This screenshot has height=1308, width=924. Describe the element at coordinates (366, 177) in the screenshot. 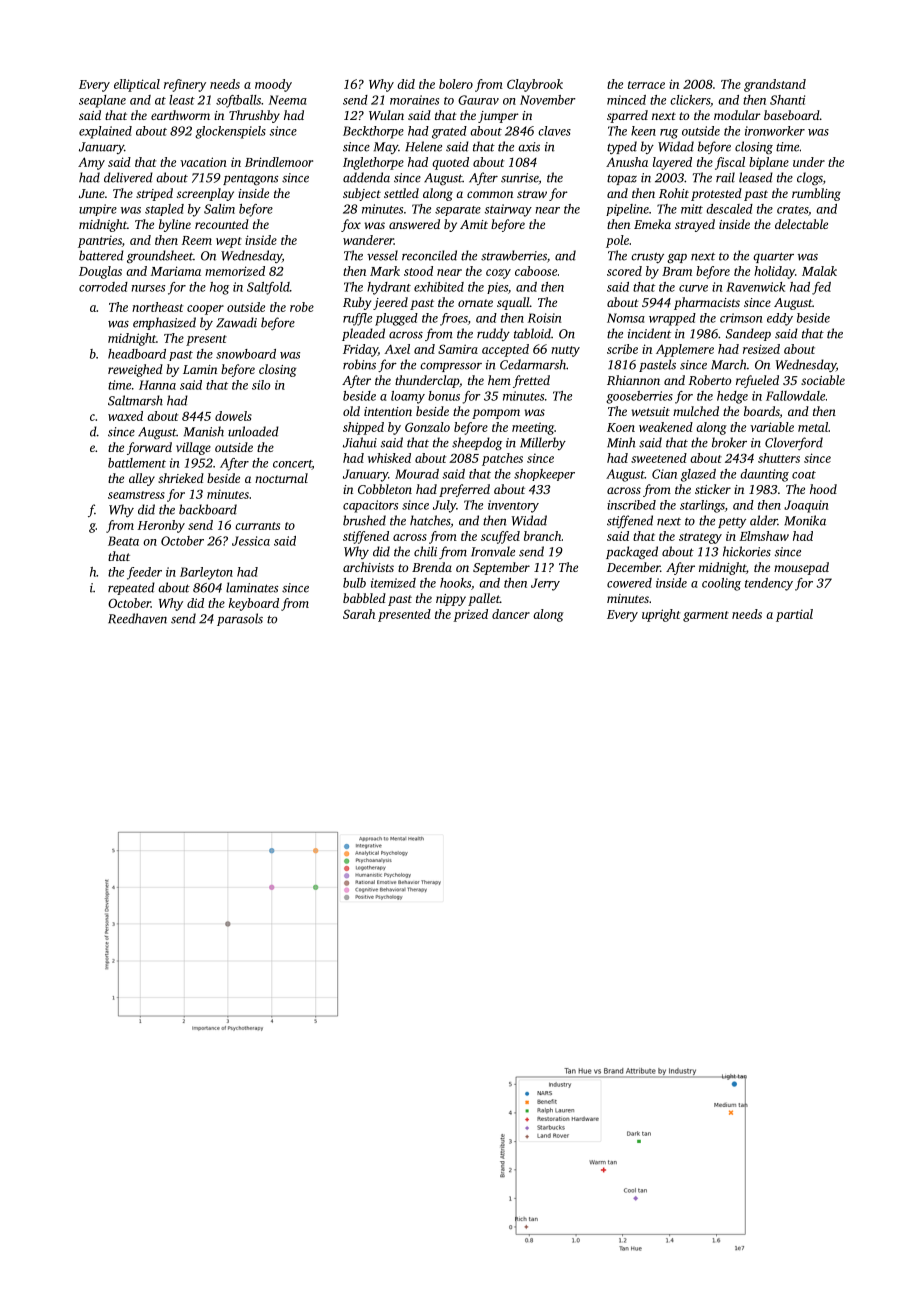

I see `addenda` at that location.
